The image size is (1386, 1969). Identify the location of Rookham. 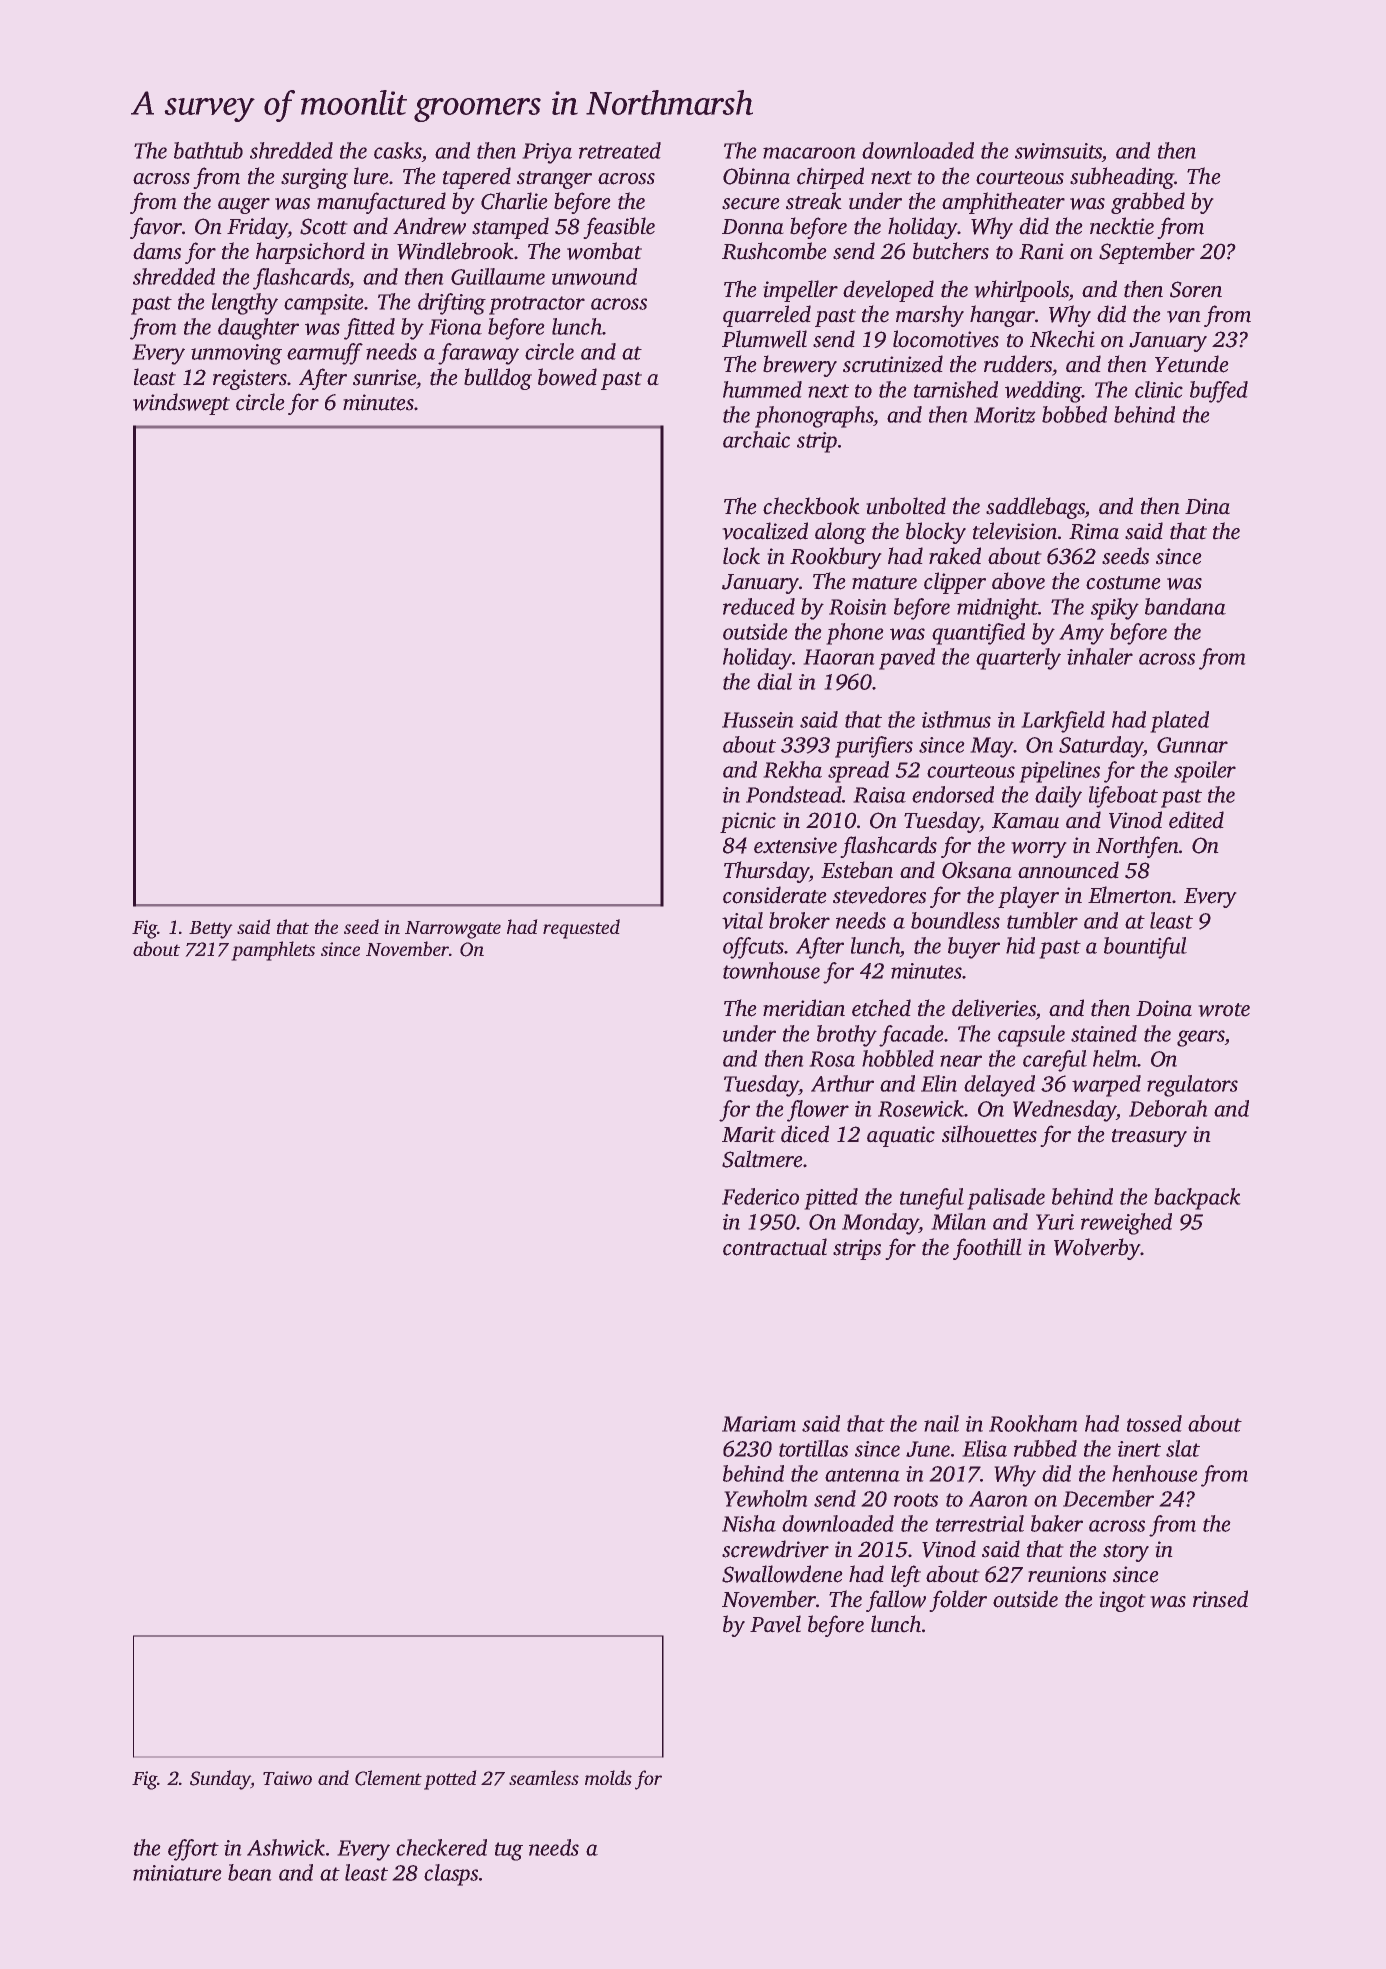
(1033, 1423).
